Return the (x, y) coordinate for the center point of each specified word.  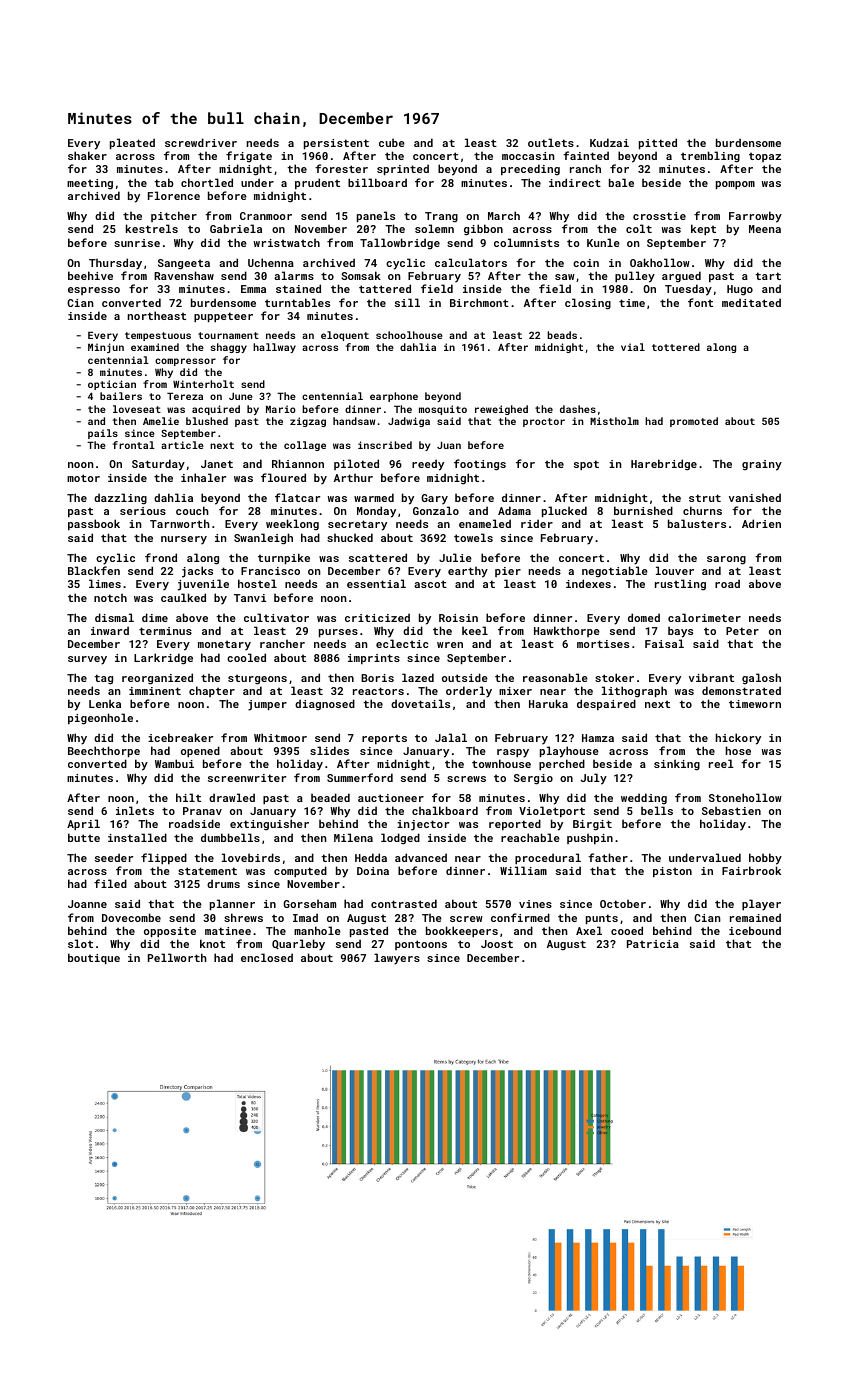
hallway (274, 348)
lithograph (634, 691)
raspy (513, 753)
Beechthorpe (104, 751)
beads (562, 335)
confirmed (520, 917)
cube (392, 142)
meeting (90, 184)
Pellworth (177, 957)
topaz (765, 157)
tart (768, 276)
